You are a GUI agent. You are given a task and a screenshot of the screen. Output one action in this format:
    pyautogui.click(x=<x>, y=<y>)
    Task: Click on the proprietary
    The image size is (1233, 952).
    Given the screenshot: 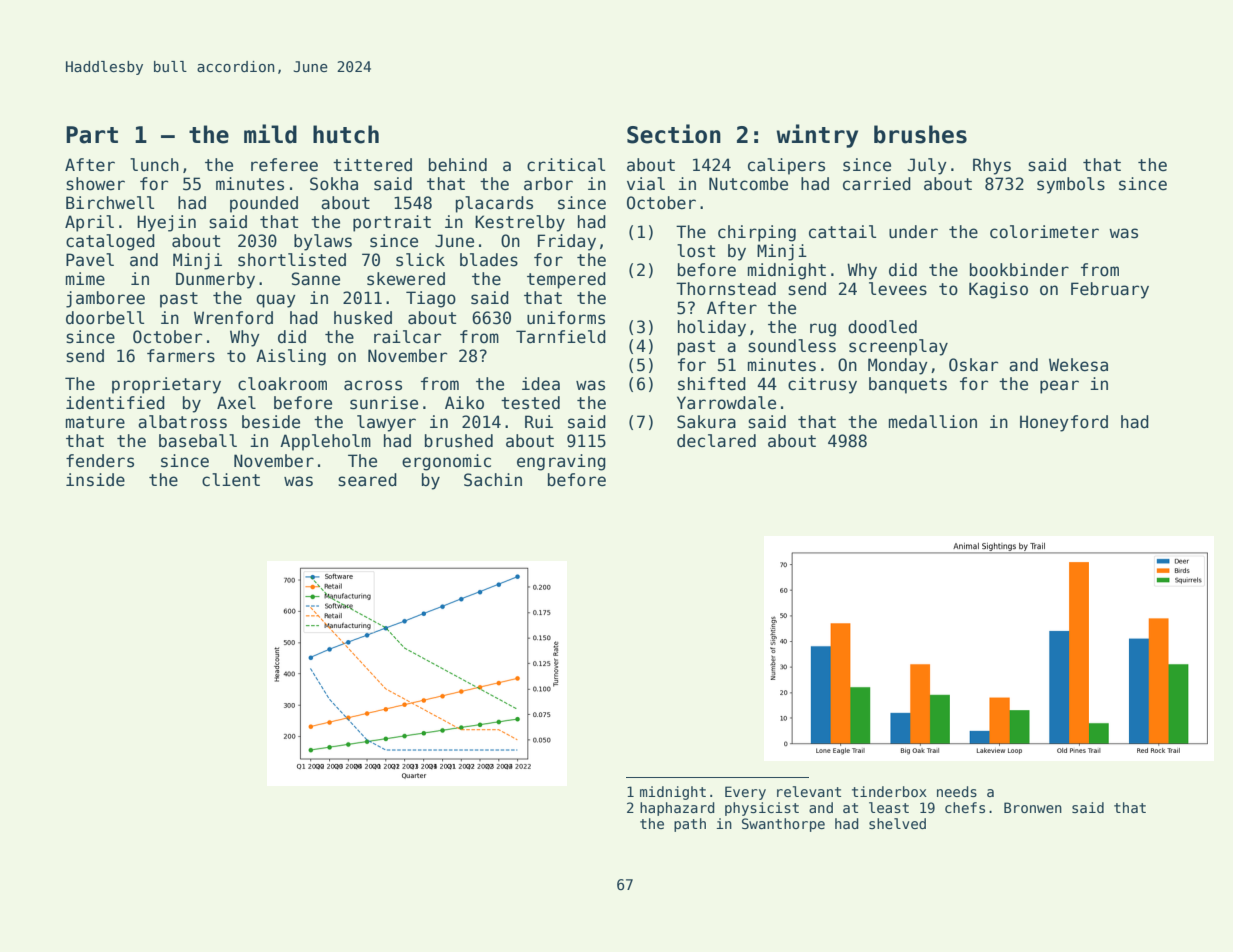 What is the action you would take?
    pyautogui.click(x=166, y=385)
